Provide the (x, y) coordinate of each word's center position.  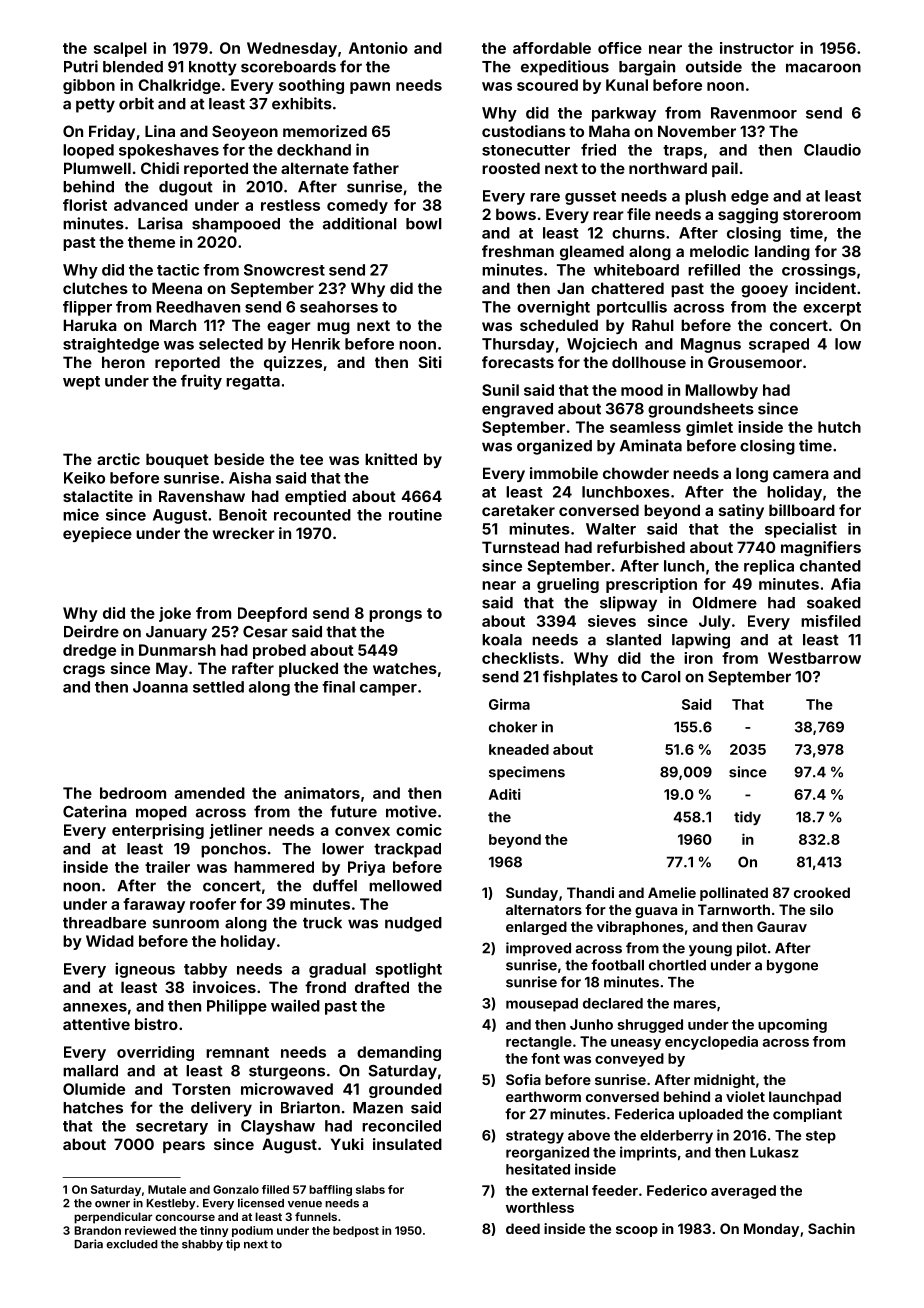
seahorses (339, 307)
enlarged (536, 928)
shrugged (650, 1026)
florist (85, 205)
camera (801, 474)
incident (825, 288)
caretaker (518, 510)
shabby (202, 1245)
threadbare (104, 923)
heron (123, 362)
